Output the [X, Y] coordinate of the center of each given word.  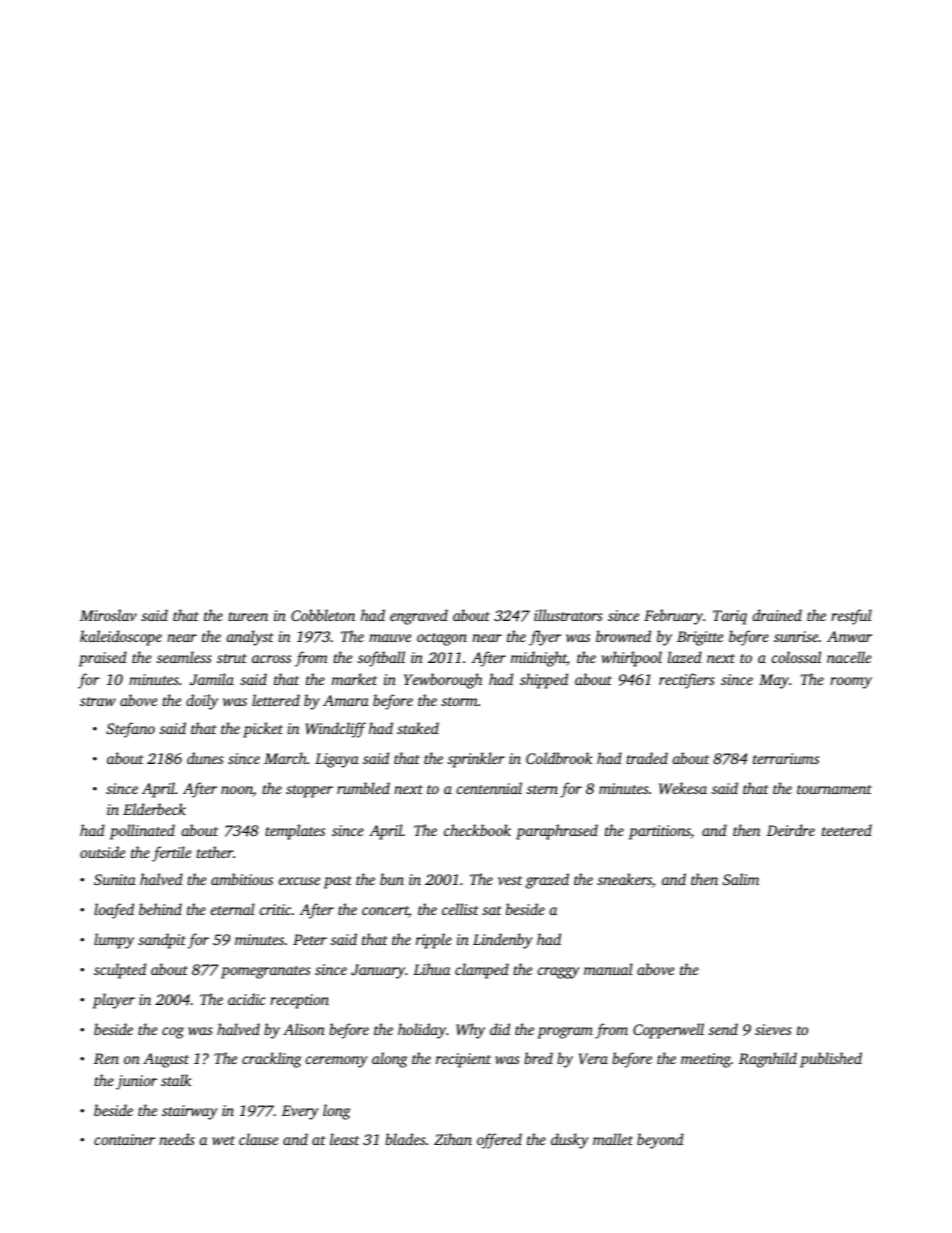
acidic [246, 999]
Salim [741, 879]
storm [459, 701]
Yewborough [443, 681]
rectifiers [687, 681]
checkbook [477, 830]
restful [851, 617]
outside [102, 852]
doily [202, 702]
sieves [773, 1029]
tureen [248, 616]
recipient [463, 1060]
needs [177, 1139]
